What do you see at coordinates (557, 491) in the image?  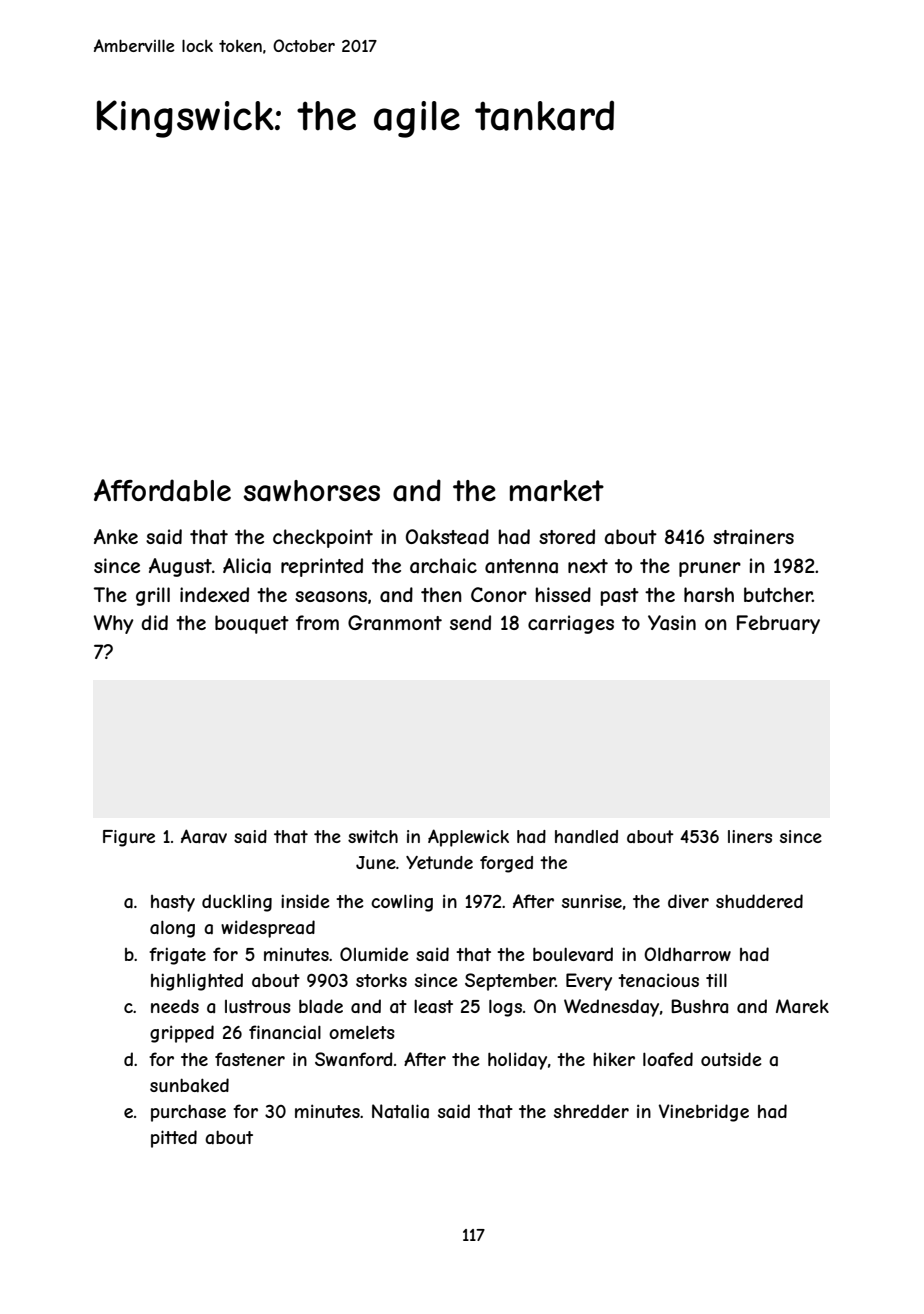 I see `market` at bounding box center [557, 491].
